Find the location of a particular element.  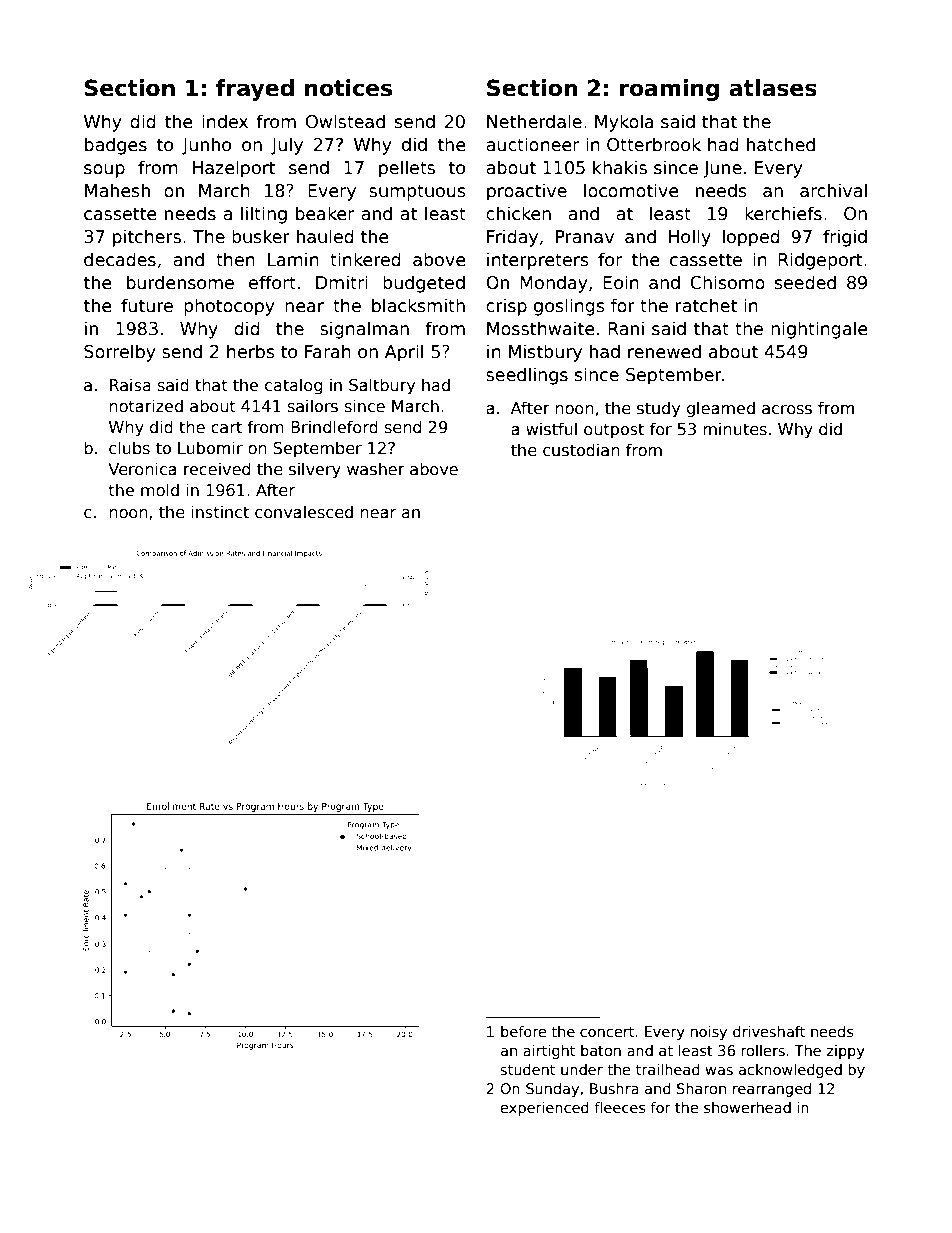

roaming is located at coordinates (669, 90).
